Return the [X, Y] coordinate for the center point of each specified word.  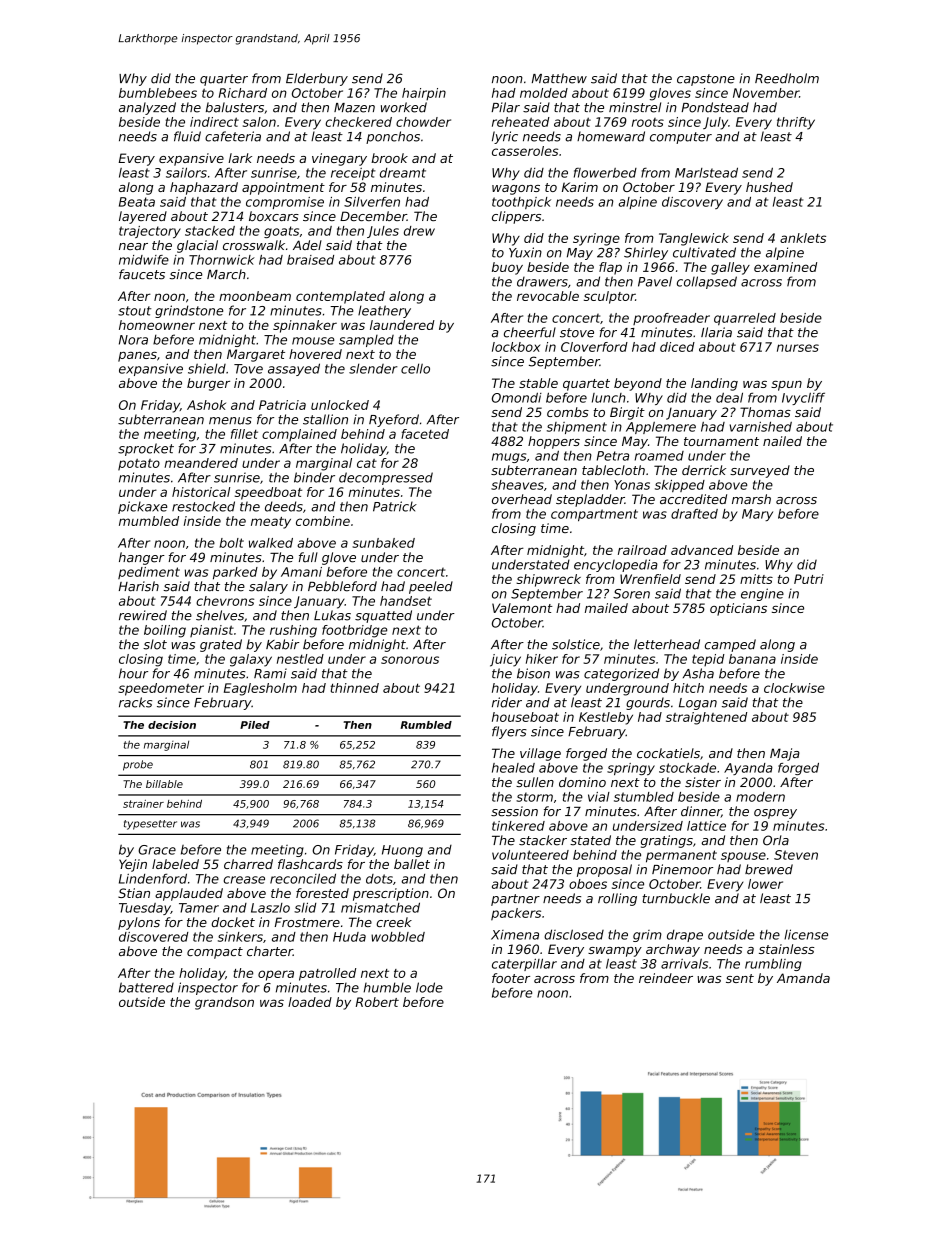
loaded [310, 1002]
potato [139, 465]
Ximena [515, 935]
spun [786, 386]
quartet [586, 385]
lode [429, 987]
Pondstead [715, 107]
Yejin [133, 865]
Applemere [661, 428]
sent [740, 978]
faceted [425, 434]
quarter [224, 80]
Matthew [559, 78]
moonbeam [255, 296]
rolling [617, 899]
